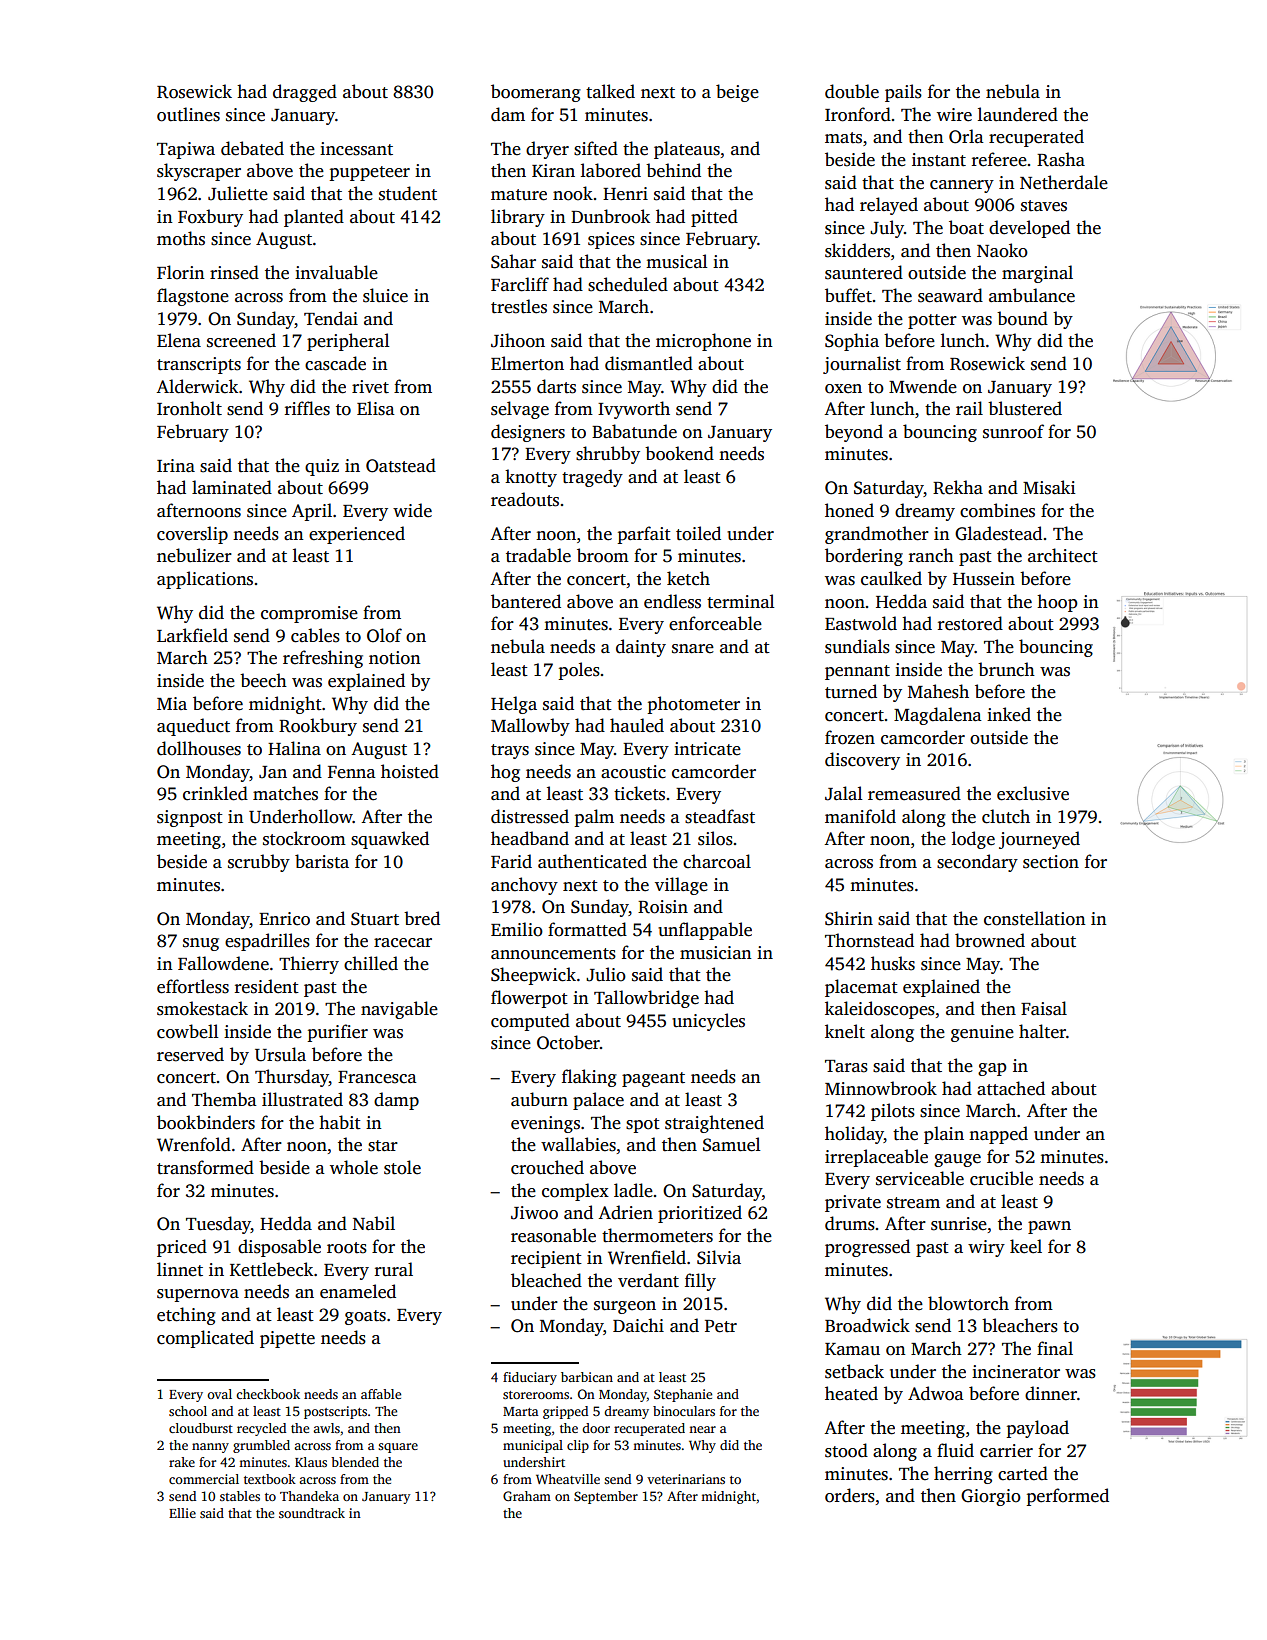  What do you see at coordinates (625, 194) in the image?
I see `Henri` at bounding box center [625, 194].
